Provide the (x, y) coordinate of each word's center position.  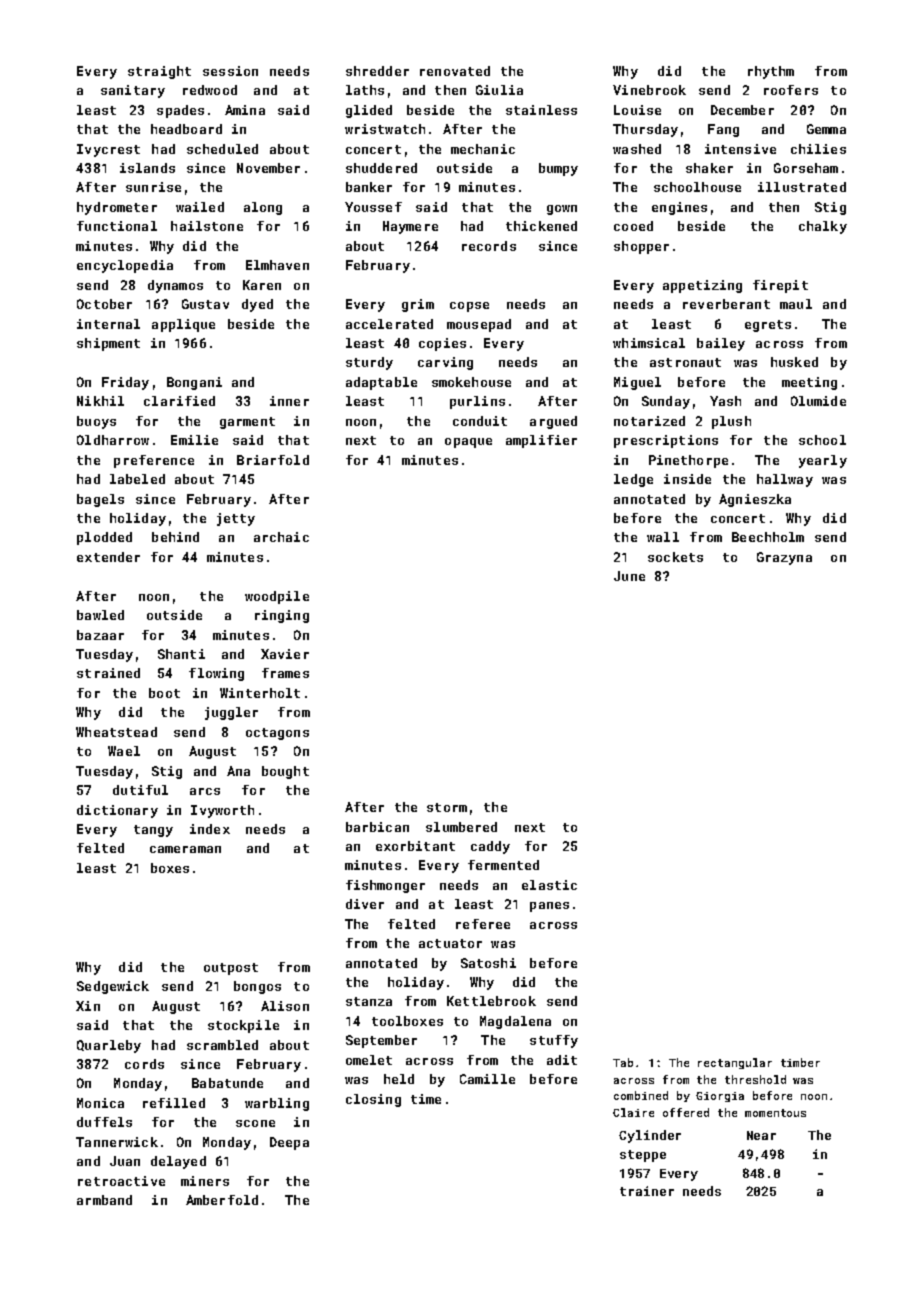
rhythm (771, 72)
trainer (647, 1191)
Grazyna (784, 558)
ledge (633, 480)
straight (159, 72)
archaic (281, 537)
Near (761, 1135)
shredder (377, 71)
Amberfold (222, 1200)
